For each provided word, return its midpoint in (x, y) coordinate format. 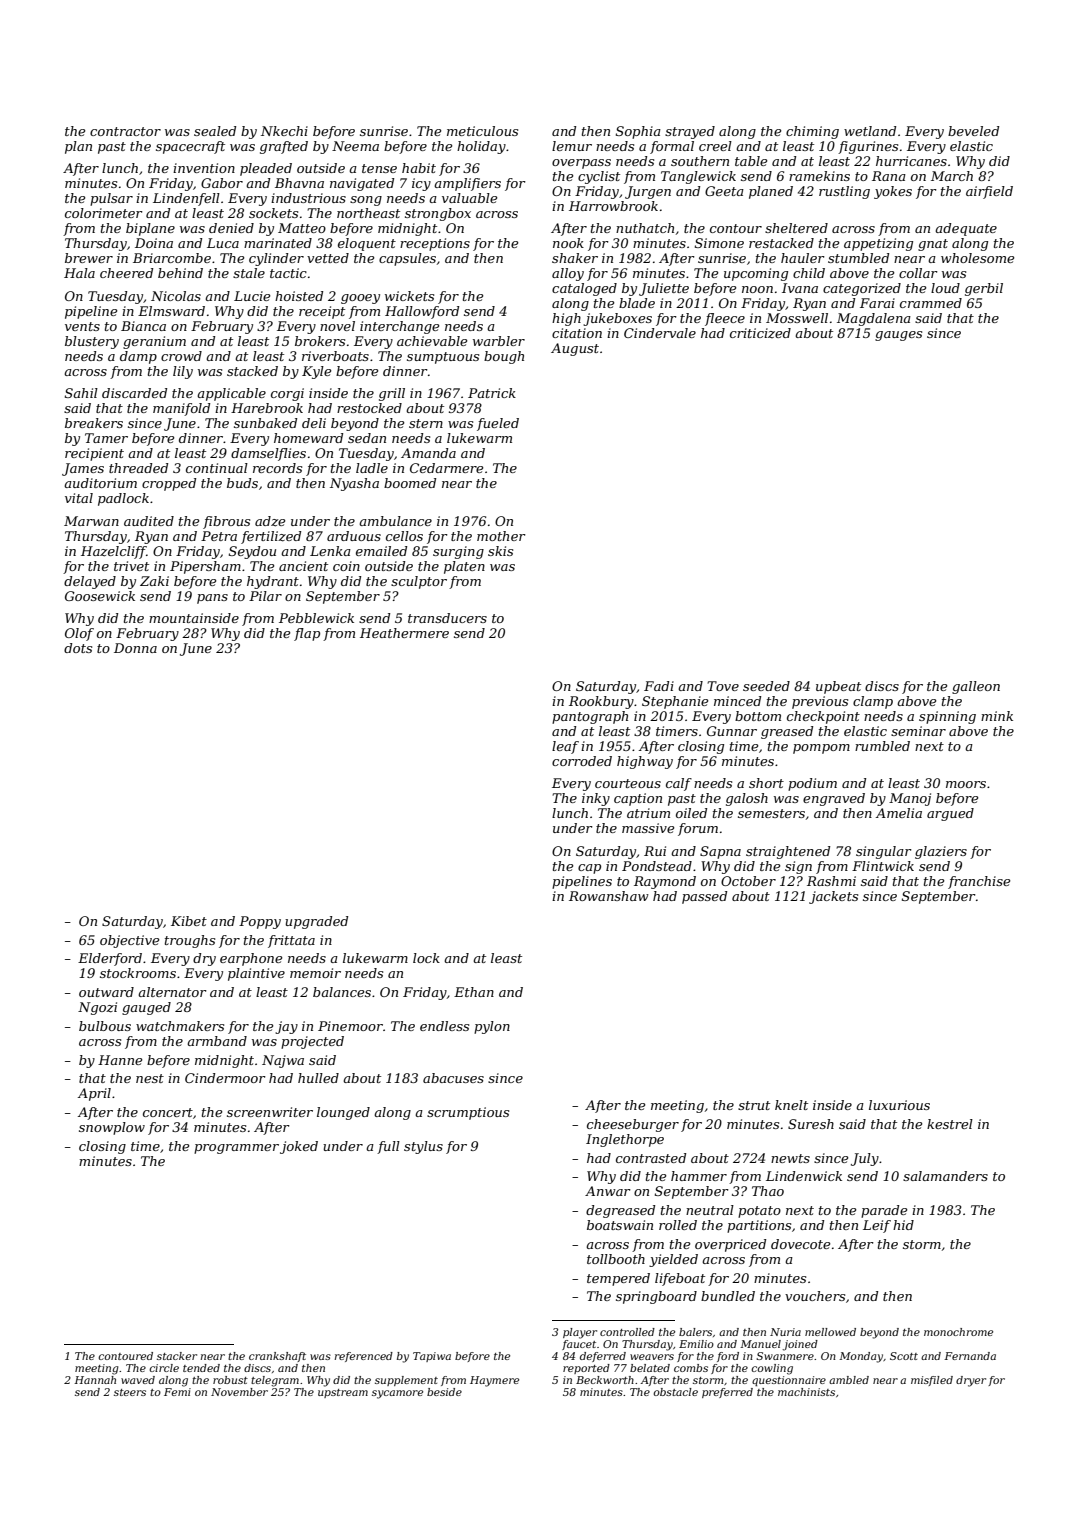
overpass (581, 164)
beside (444, 1392)
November (239, 1392)
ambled (849, 1380)
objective (129, 941)
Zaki (154, 581)
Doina (154, 243)
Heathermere (404, 633)
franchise (979, 882)
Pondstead (657, 866)
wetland (870, 131)
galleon (976, 687)
